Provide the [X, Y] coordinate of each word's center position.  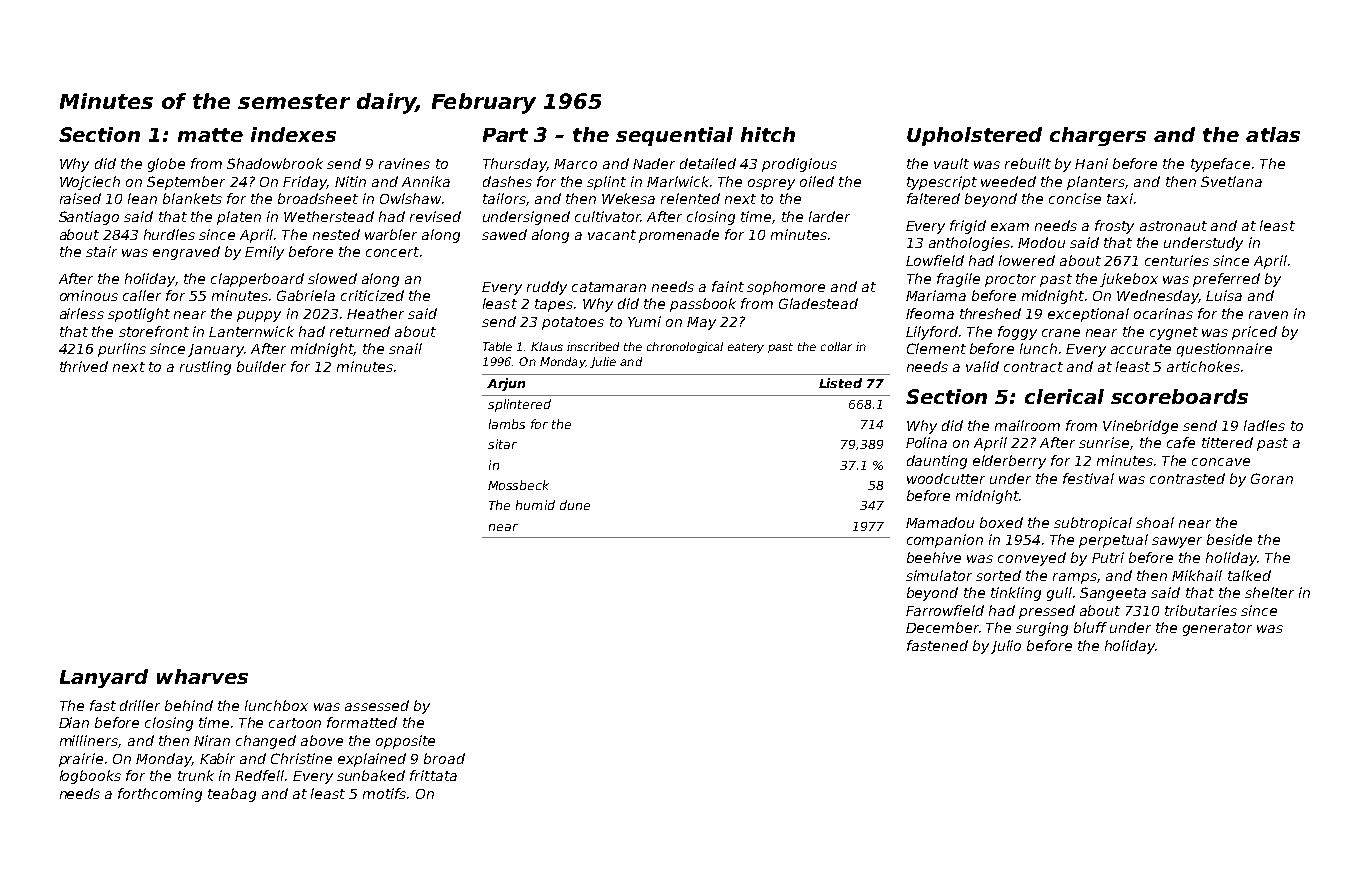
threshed [990, 313]
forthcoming [160, 795]
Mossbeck [518, 485]
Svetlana [1231, 181]
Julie [603, 362]
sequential [674, 136]
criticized [372, 295]
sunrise [1104, 442]
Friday [305, 183]
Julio [1006, 647]
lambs [507, 424]
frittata [433, 775]
